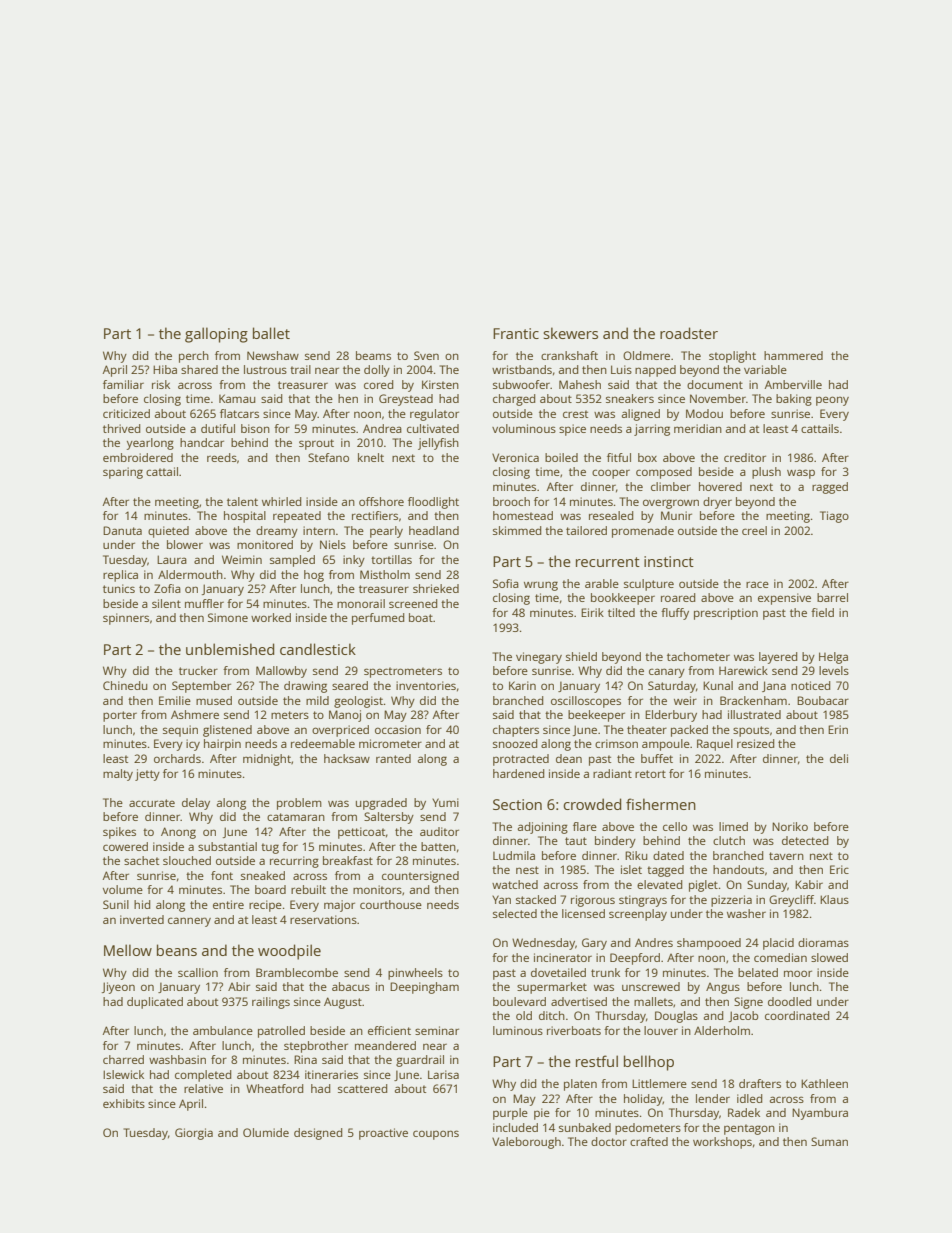  What do you see at coordinates (434, 530) in the page?
I see `headland` at bounding box center [434, 530].
